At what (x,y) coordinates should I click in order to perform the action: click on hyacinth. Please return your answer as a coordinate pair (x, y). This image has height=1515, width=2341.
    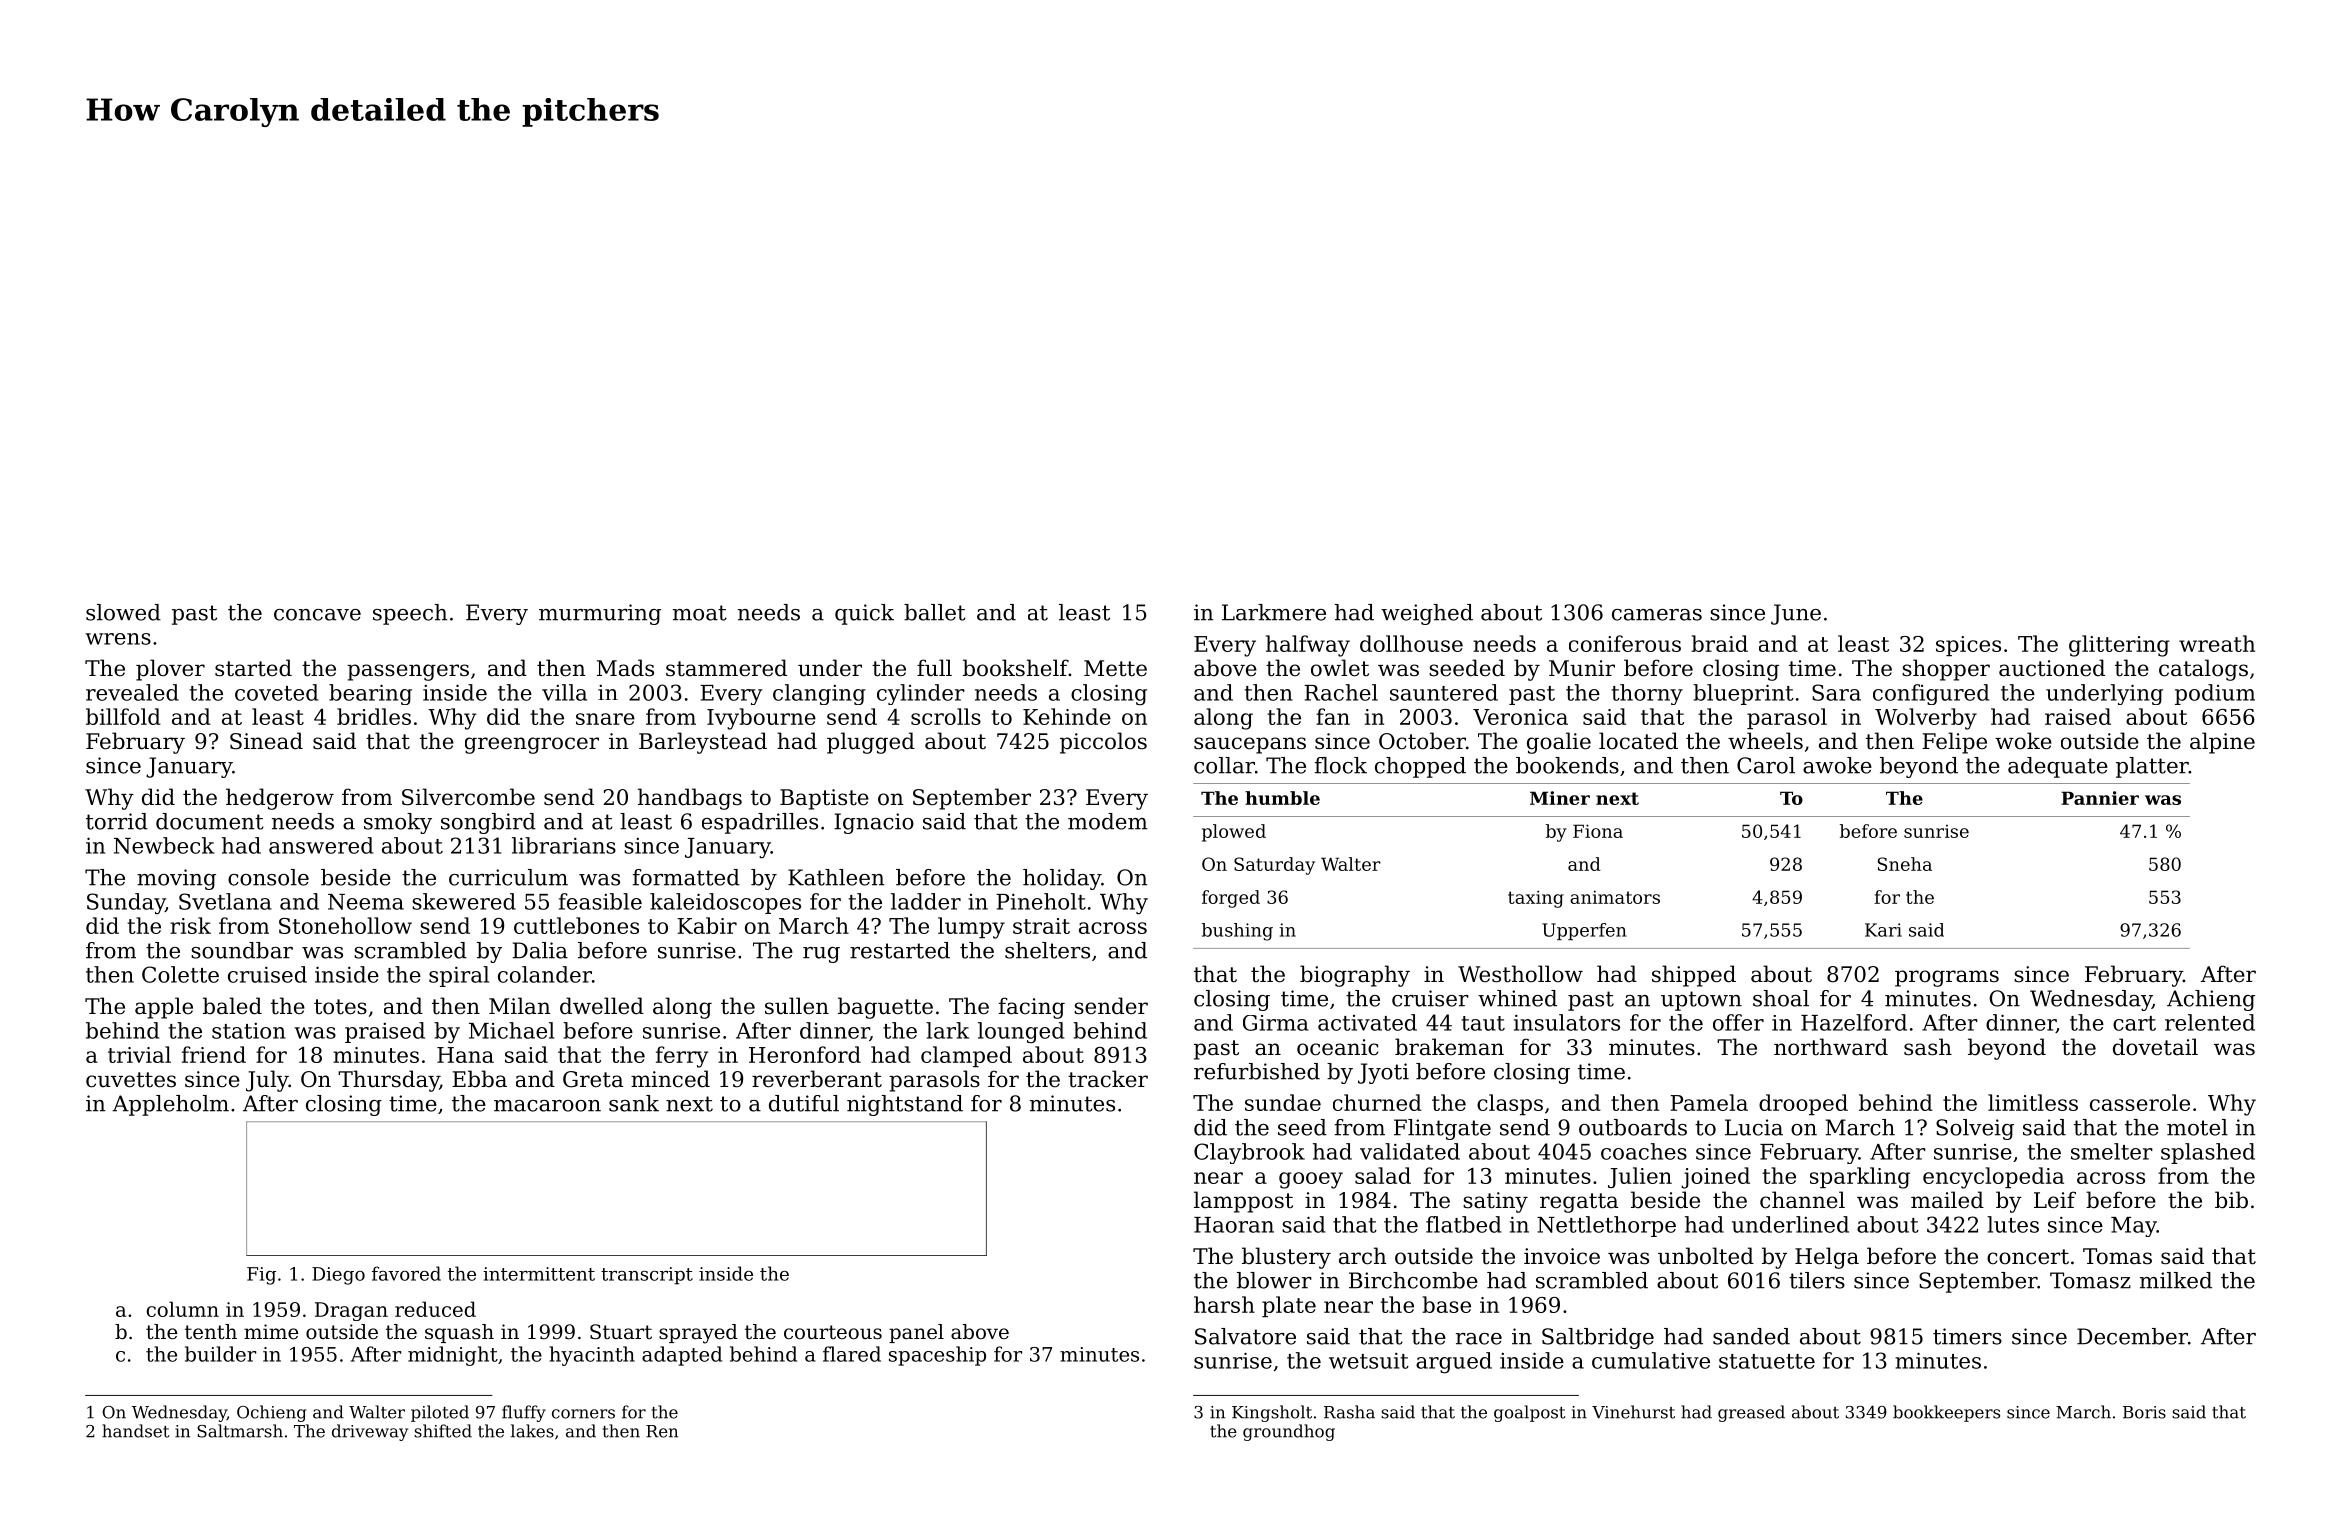
    Looking at the image, I should click on (592, 1356).
